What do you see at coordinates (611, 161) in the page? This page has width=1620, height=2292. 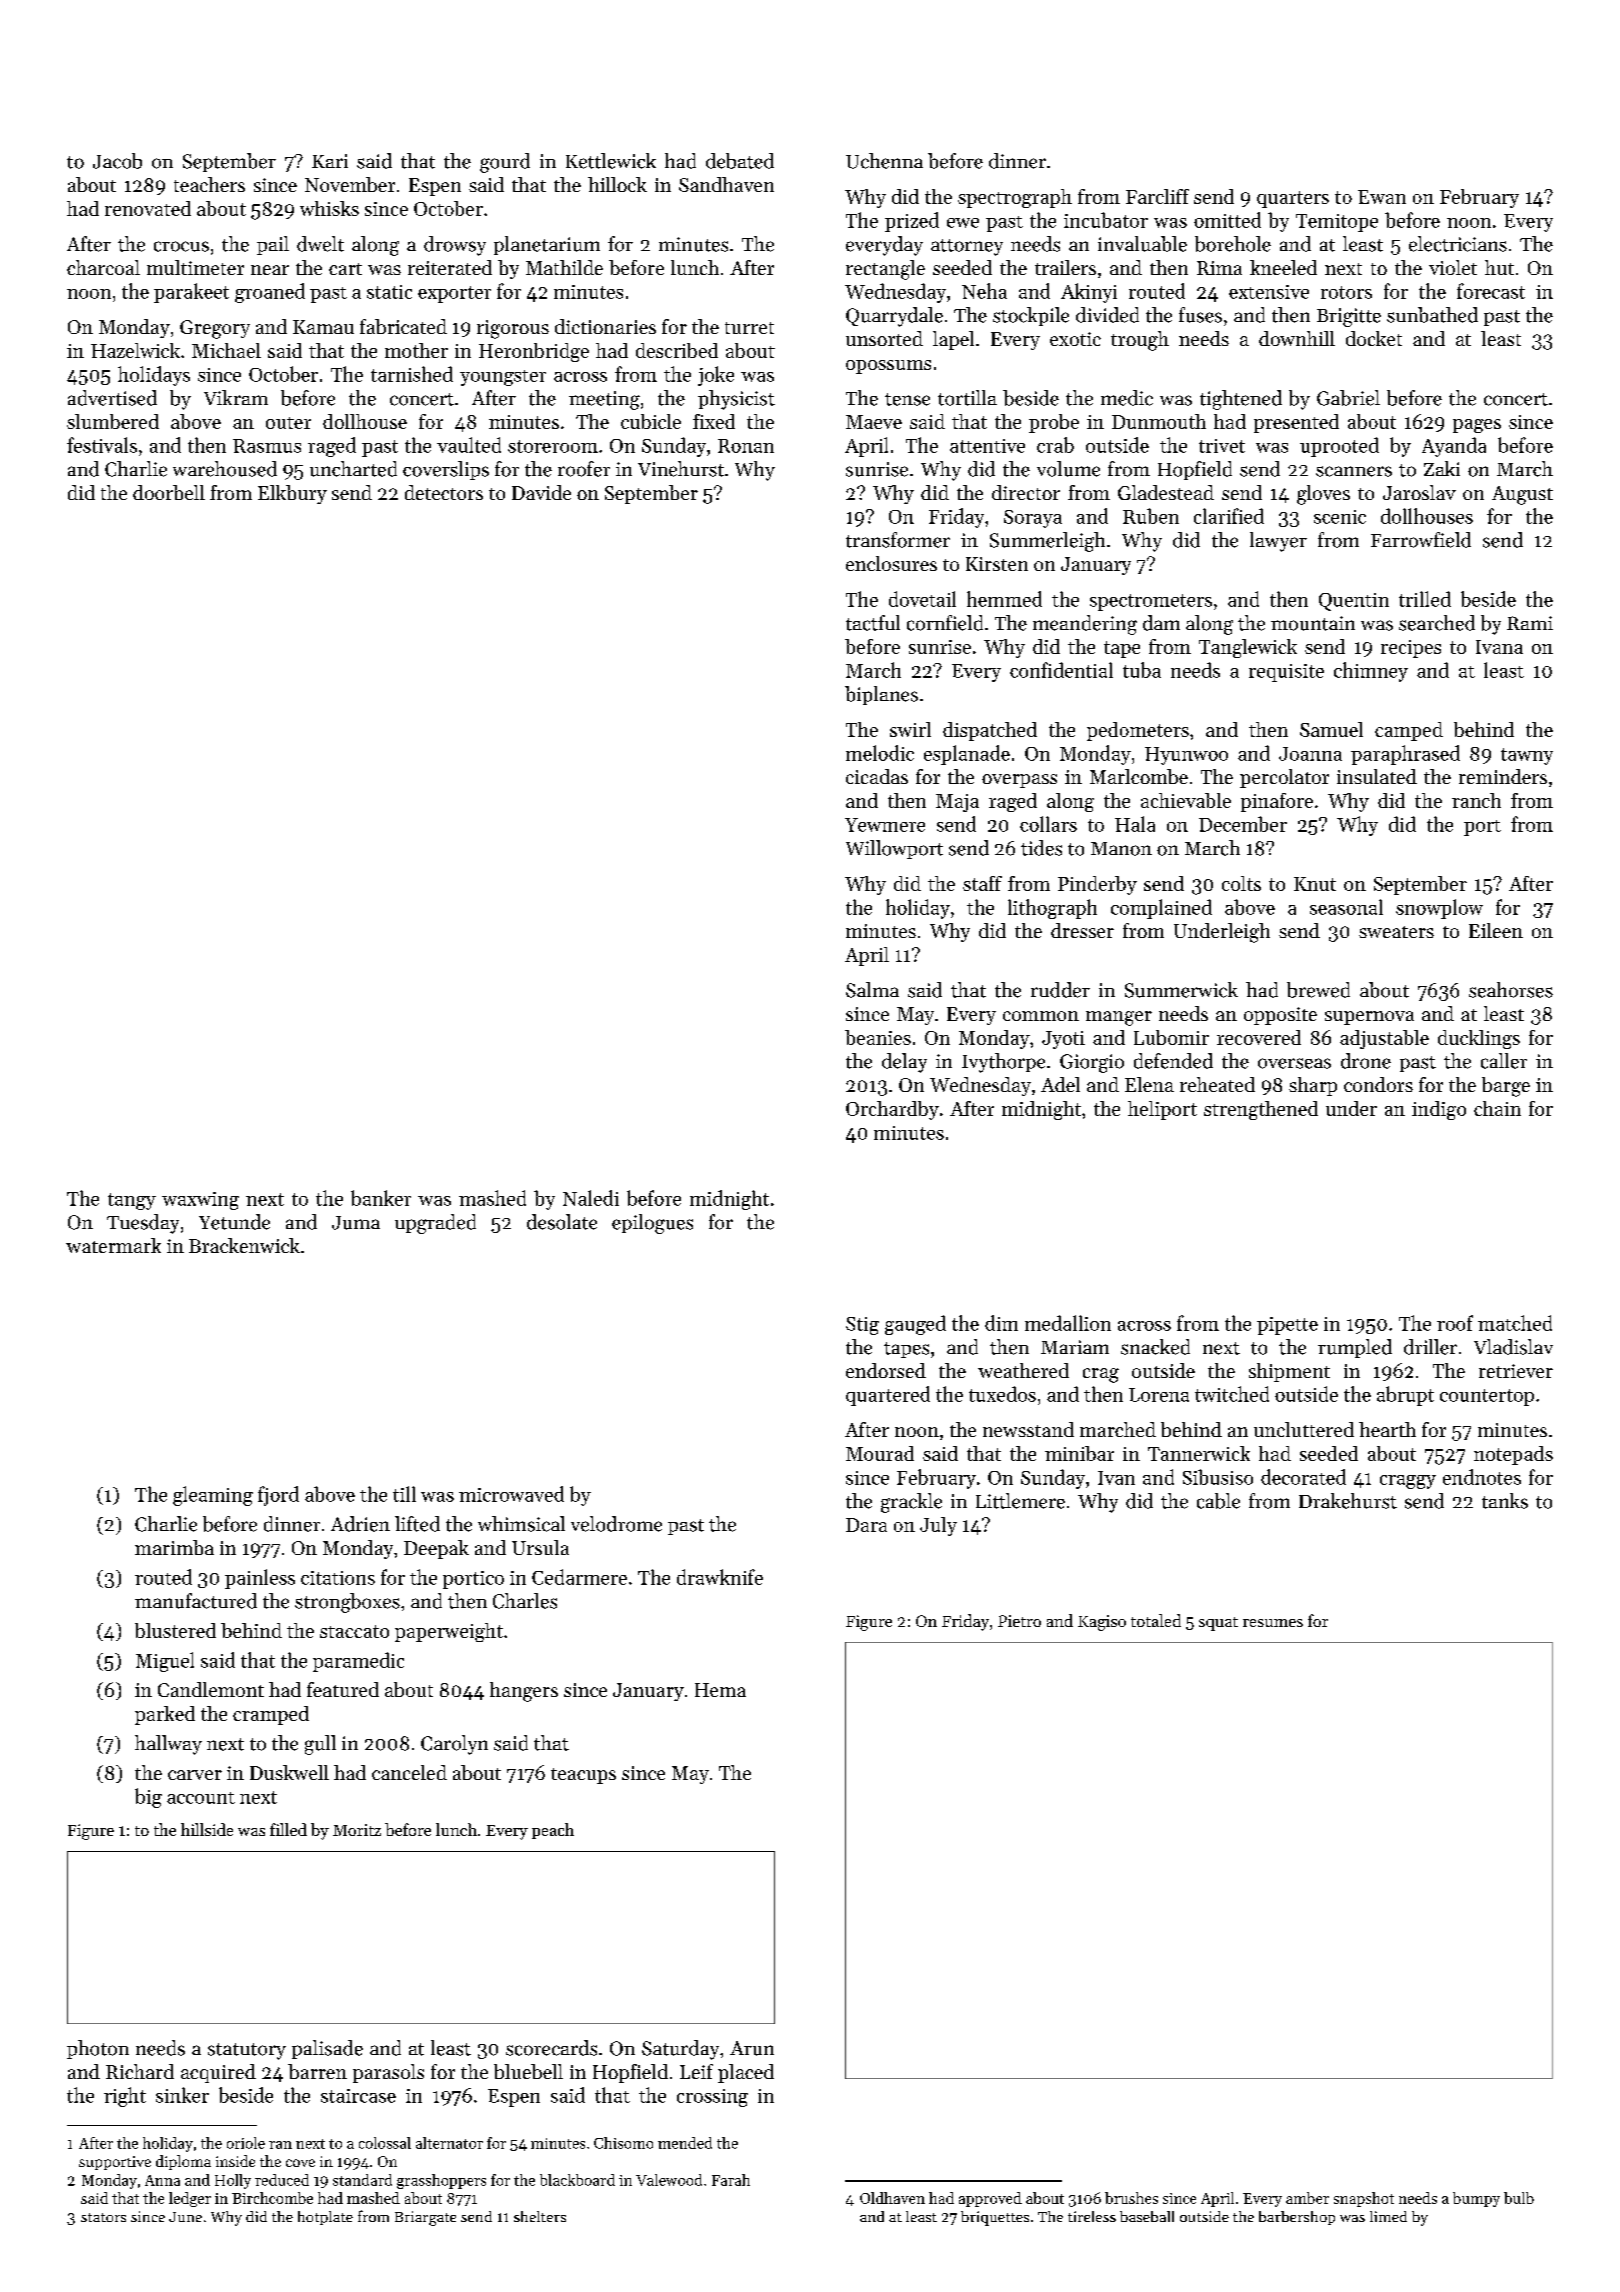 I see `Kettlewick` at bounding box center [611, 161].
